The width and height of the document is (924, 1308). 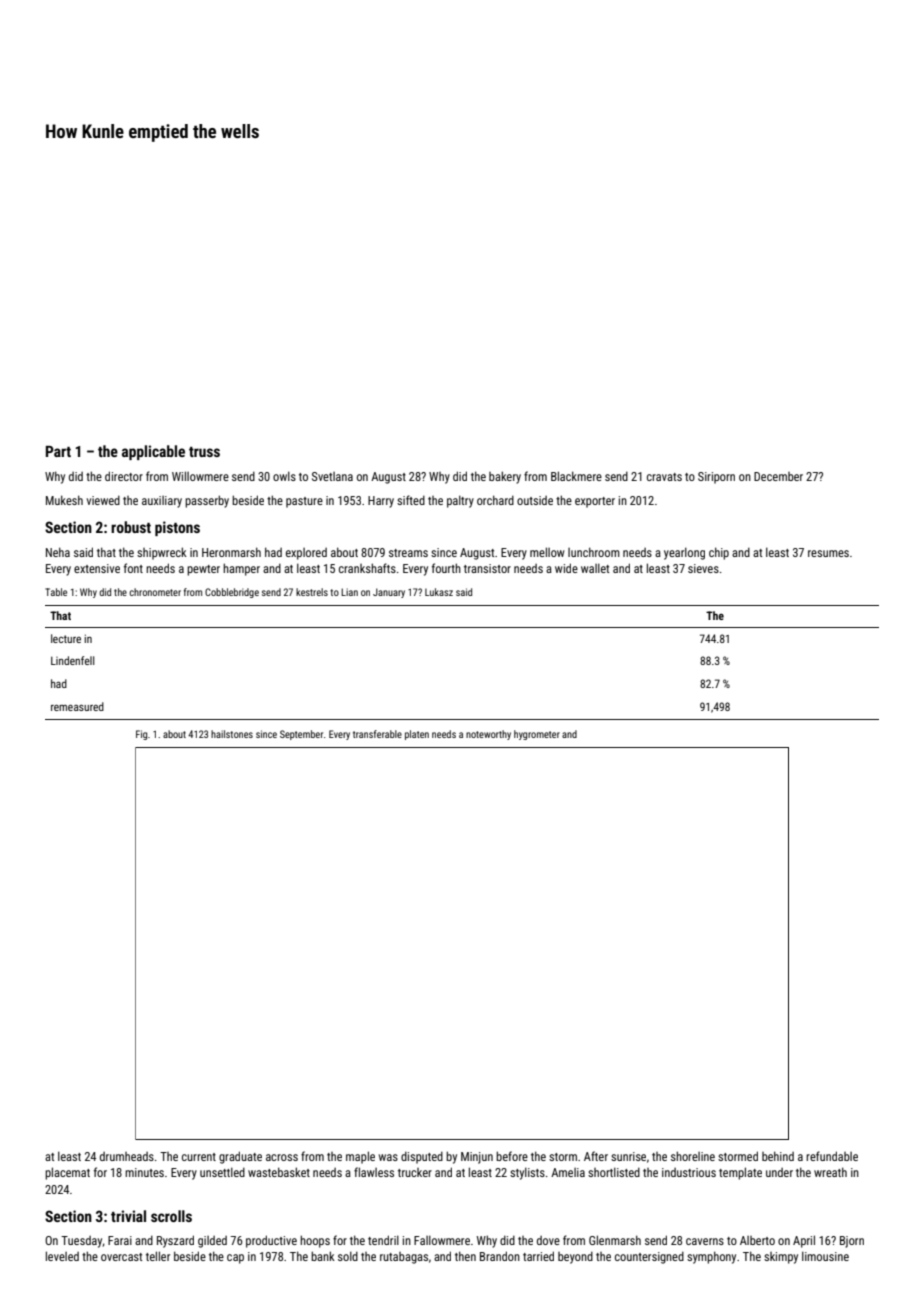 I want to click on Lindenfell, so click(x=73, y=660).
